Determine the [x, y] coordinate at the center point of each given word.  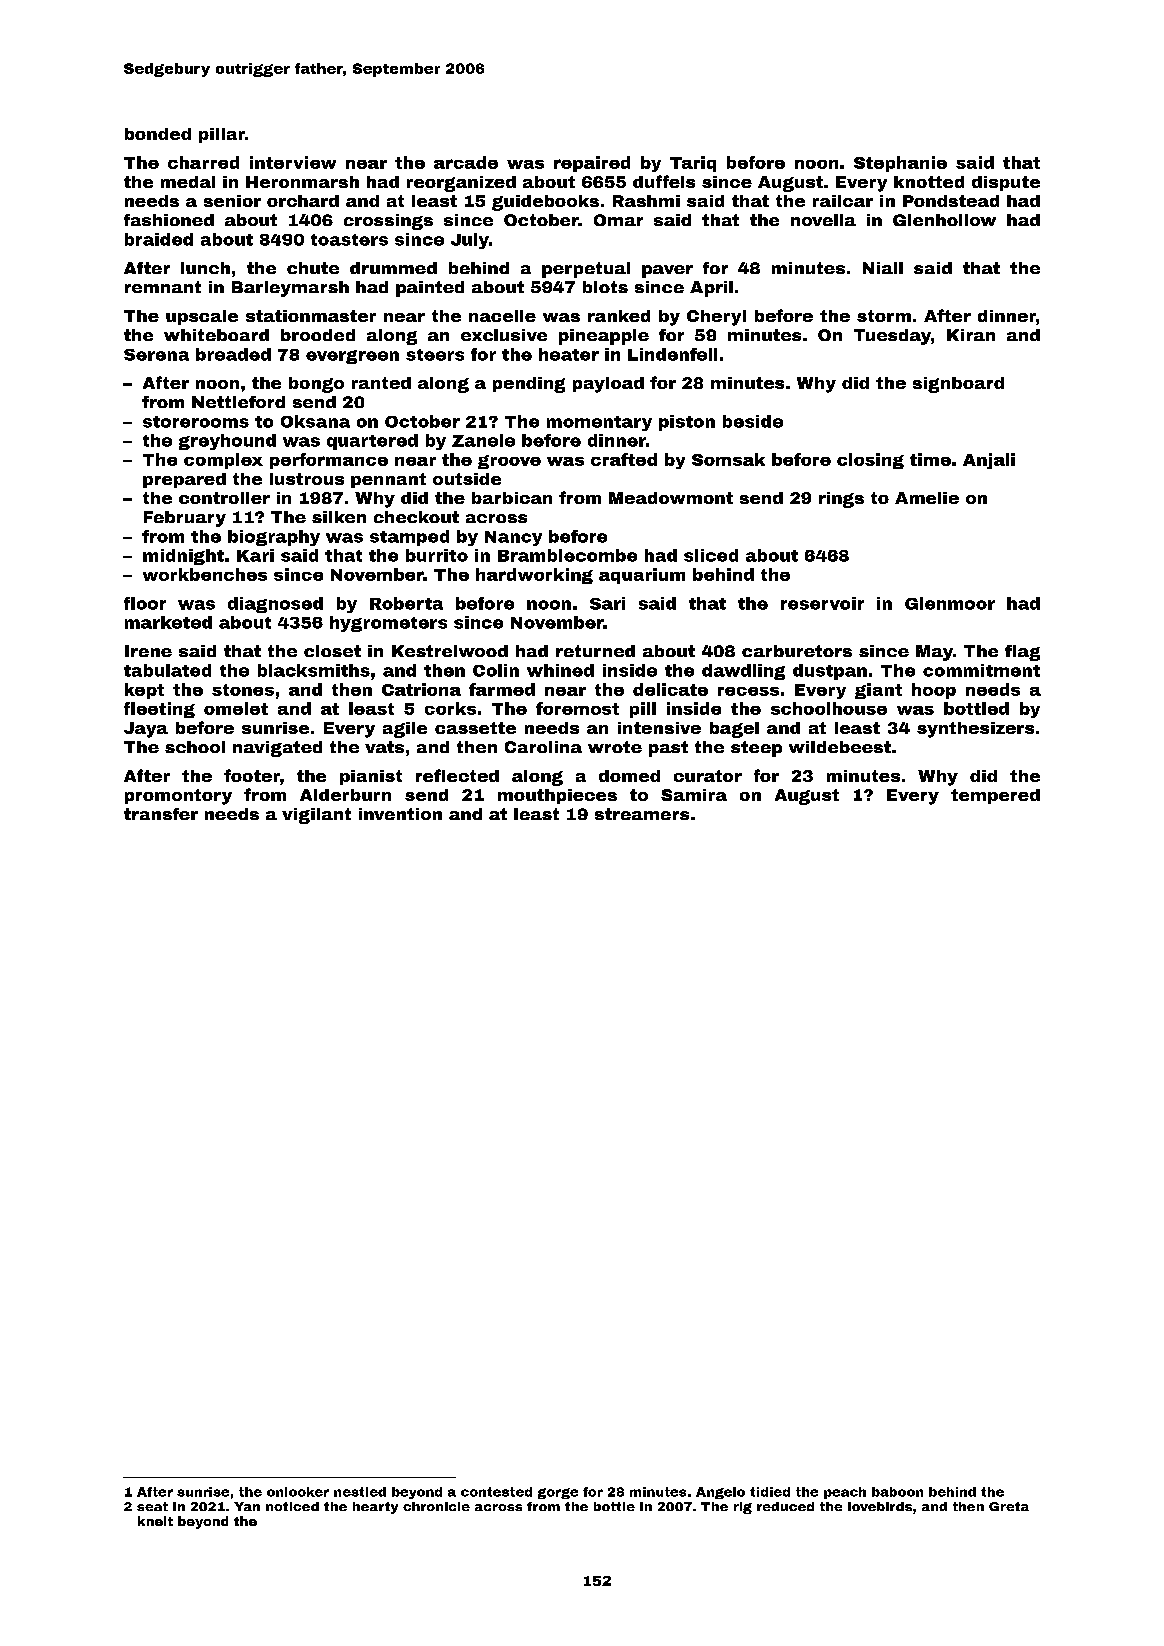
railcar [843, 201]
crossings [388, 222]
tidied [770, 1492]
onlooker [298, 1492]
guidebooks [545, 203]
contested [496, 1492]
